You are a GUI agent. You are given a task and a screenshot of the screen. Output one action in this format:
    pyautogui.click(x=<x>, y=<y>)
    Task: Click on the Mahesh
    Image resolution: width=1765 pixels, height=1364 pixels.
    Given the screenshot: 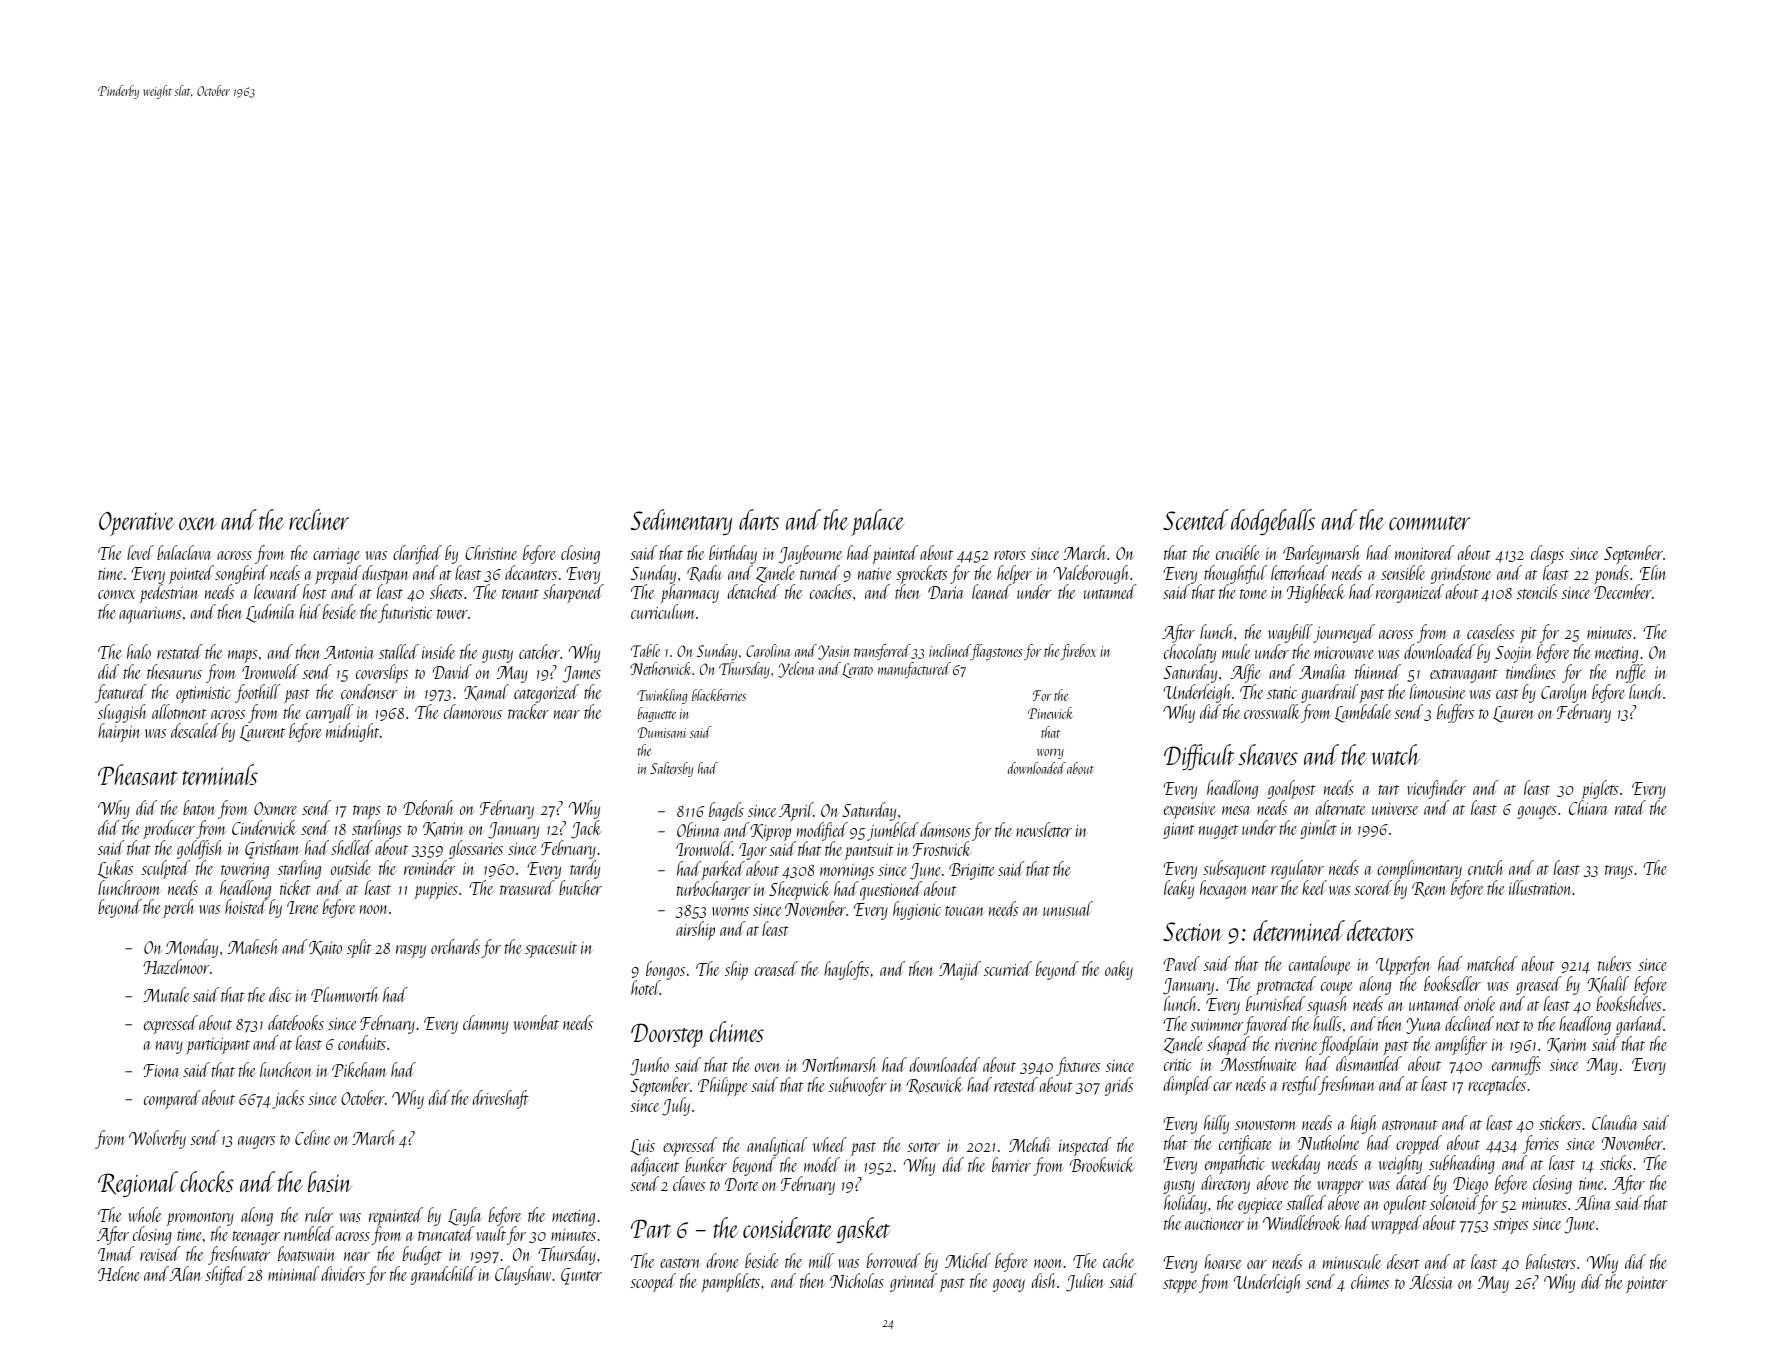 What is the action you would take?
    pyautogui.click(x=253, y=946)
